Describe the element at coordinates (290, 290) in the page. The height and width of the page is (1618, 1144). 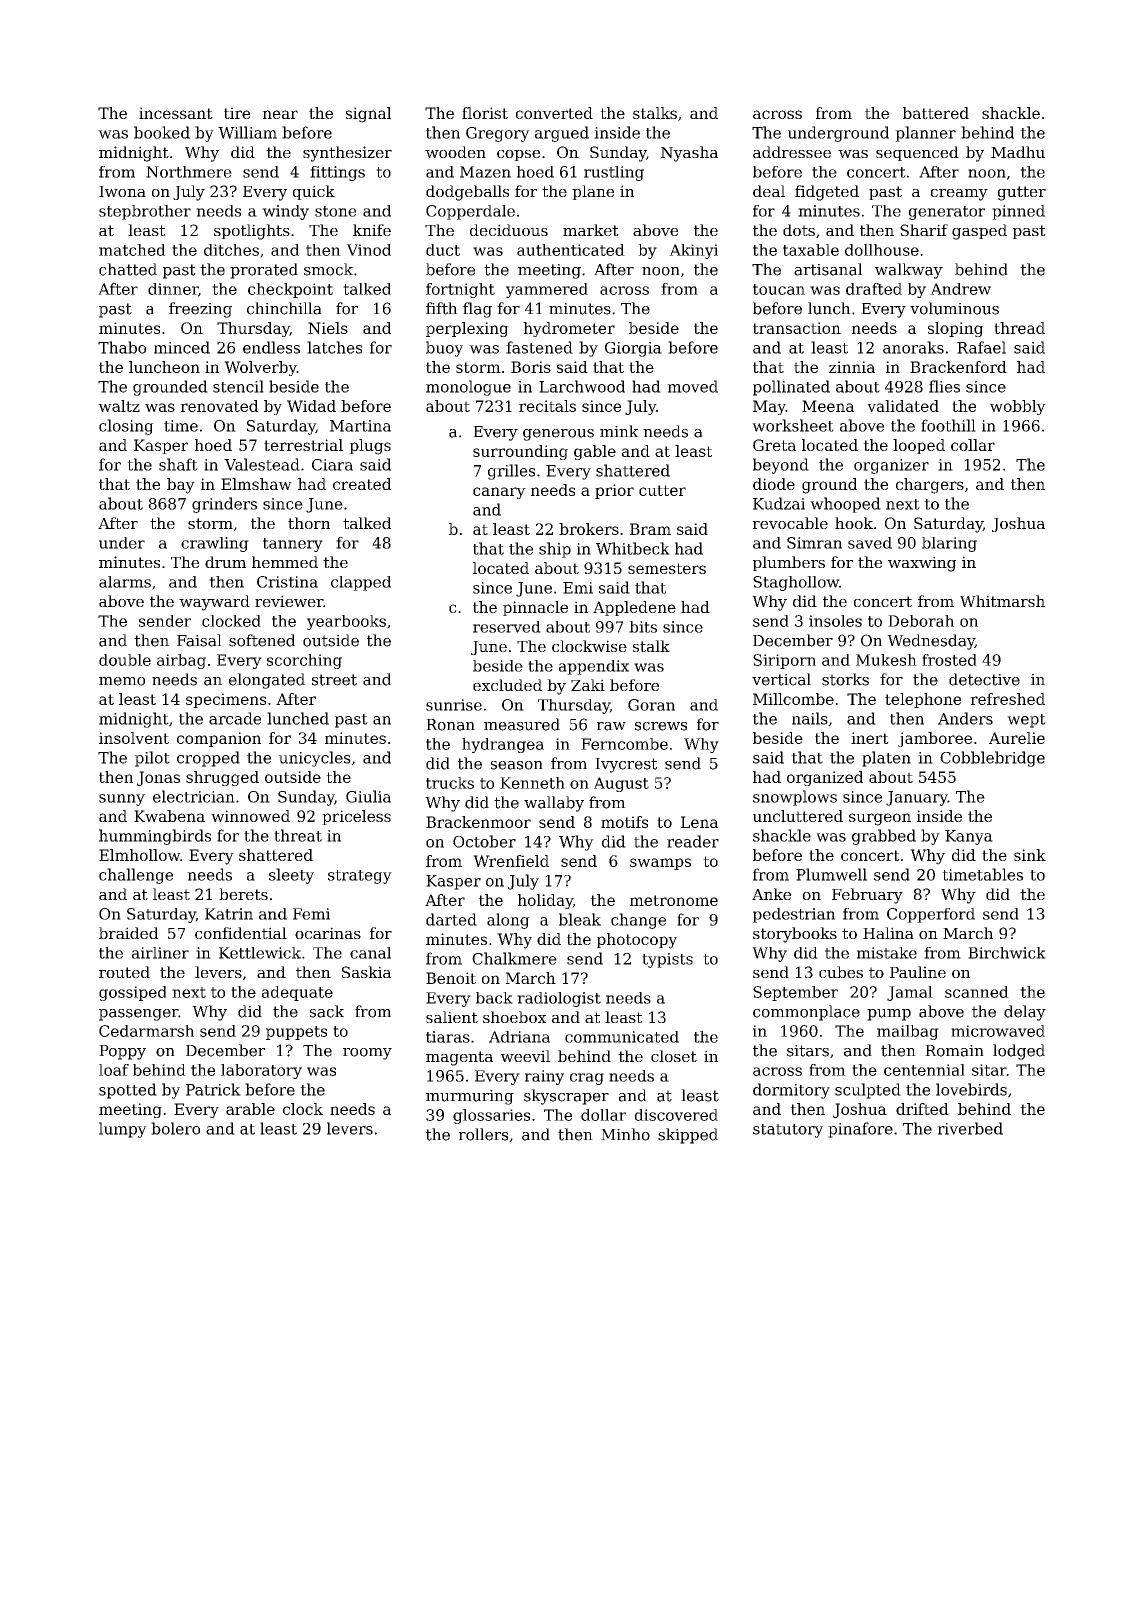
I see `checkpoint` at that location.
